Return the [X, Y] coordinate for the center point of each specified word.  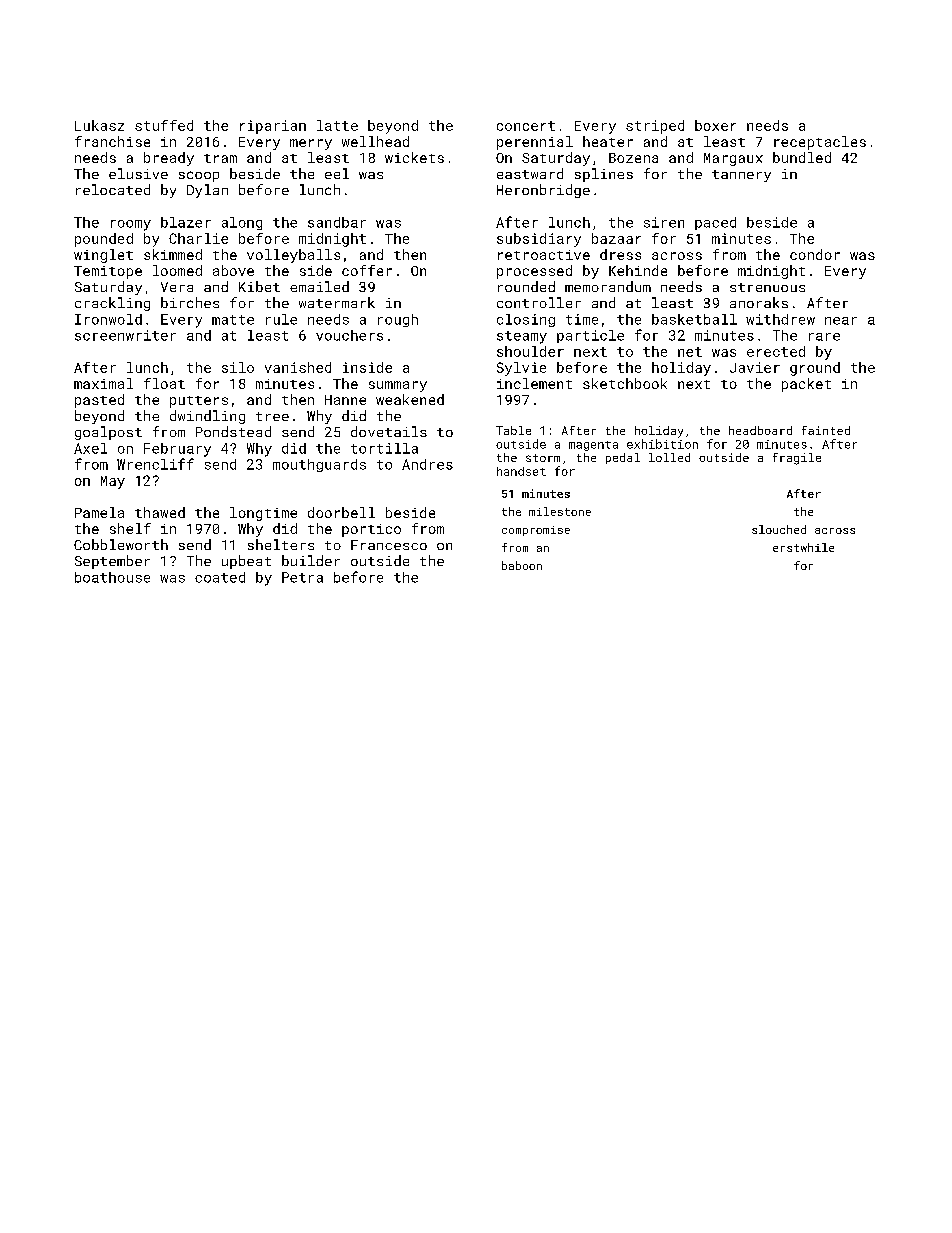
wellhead [375, 141]
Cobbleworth [121, 544]
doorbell [341, 512]
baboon [522, 565]
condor [815, 254]
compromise [536, 531]
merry [311, 144]
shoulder [530, 351]
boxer [715, 125]
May [113, 482]
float [164, 383]
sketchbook [625, 383]
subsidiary [539, 240]
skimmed [173, 254]
